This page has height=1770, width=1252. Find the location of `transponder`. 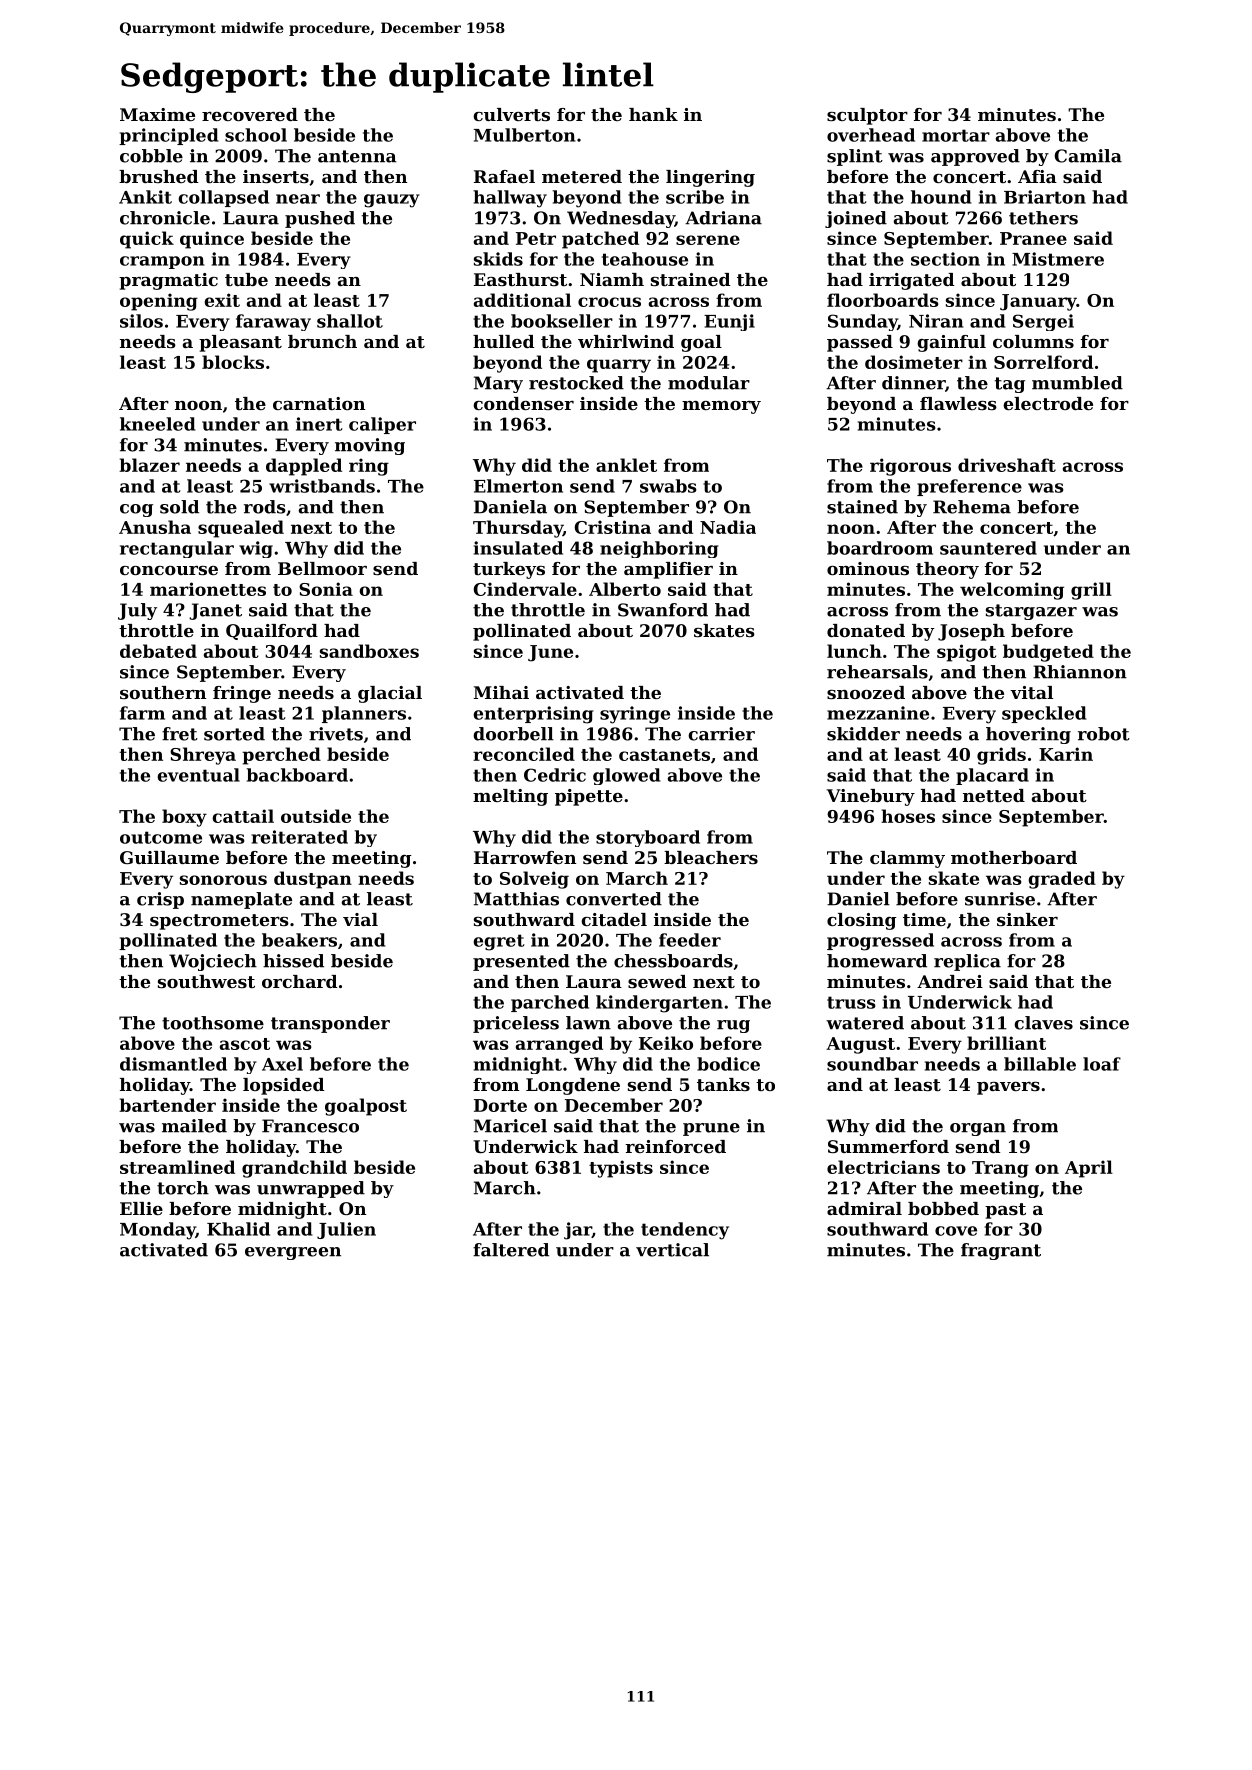

transponder is located at coordinates (330, 1024).
